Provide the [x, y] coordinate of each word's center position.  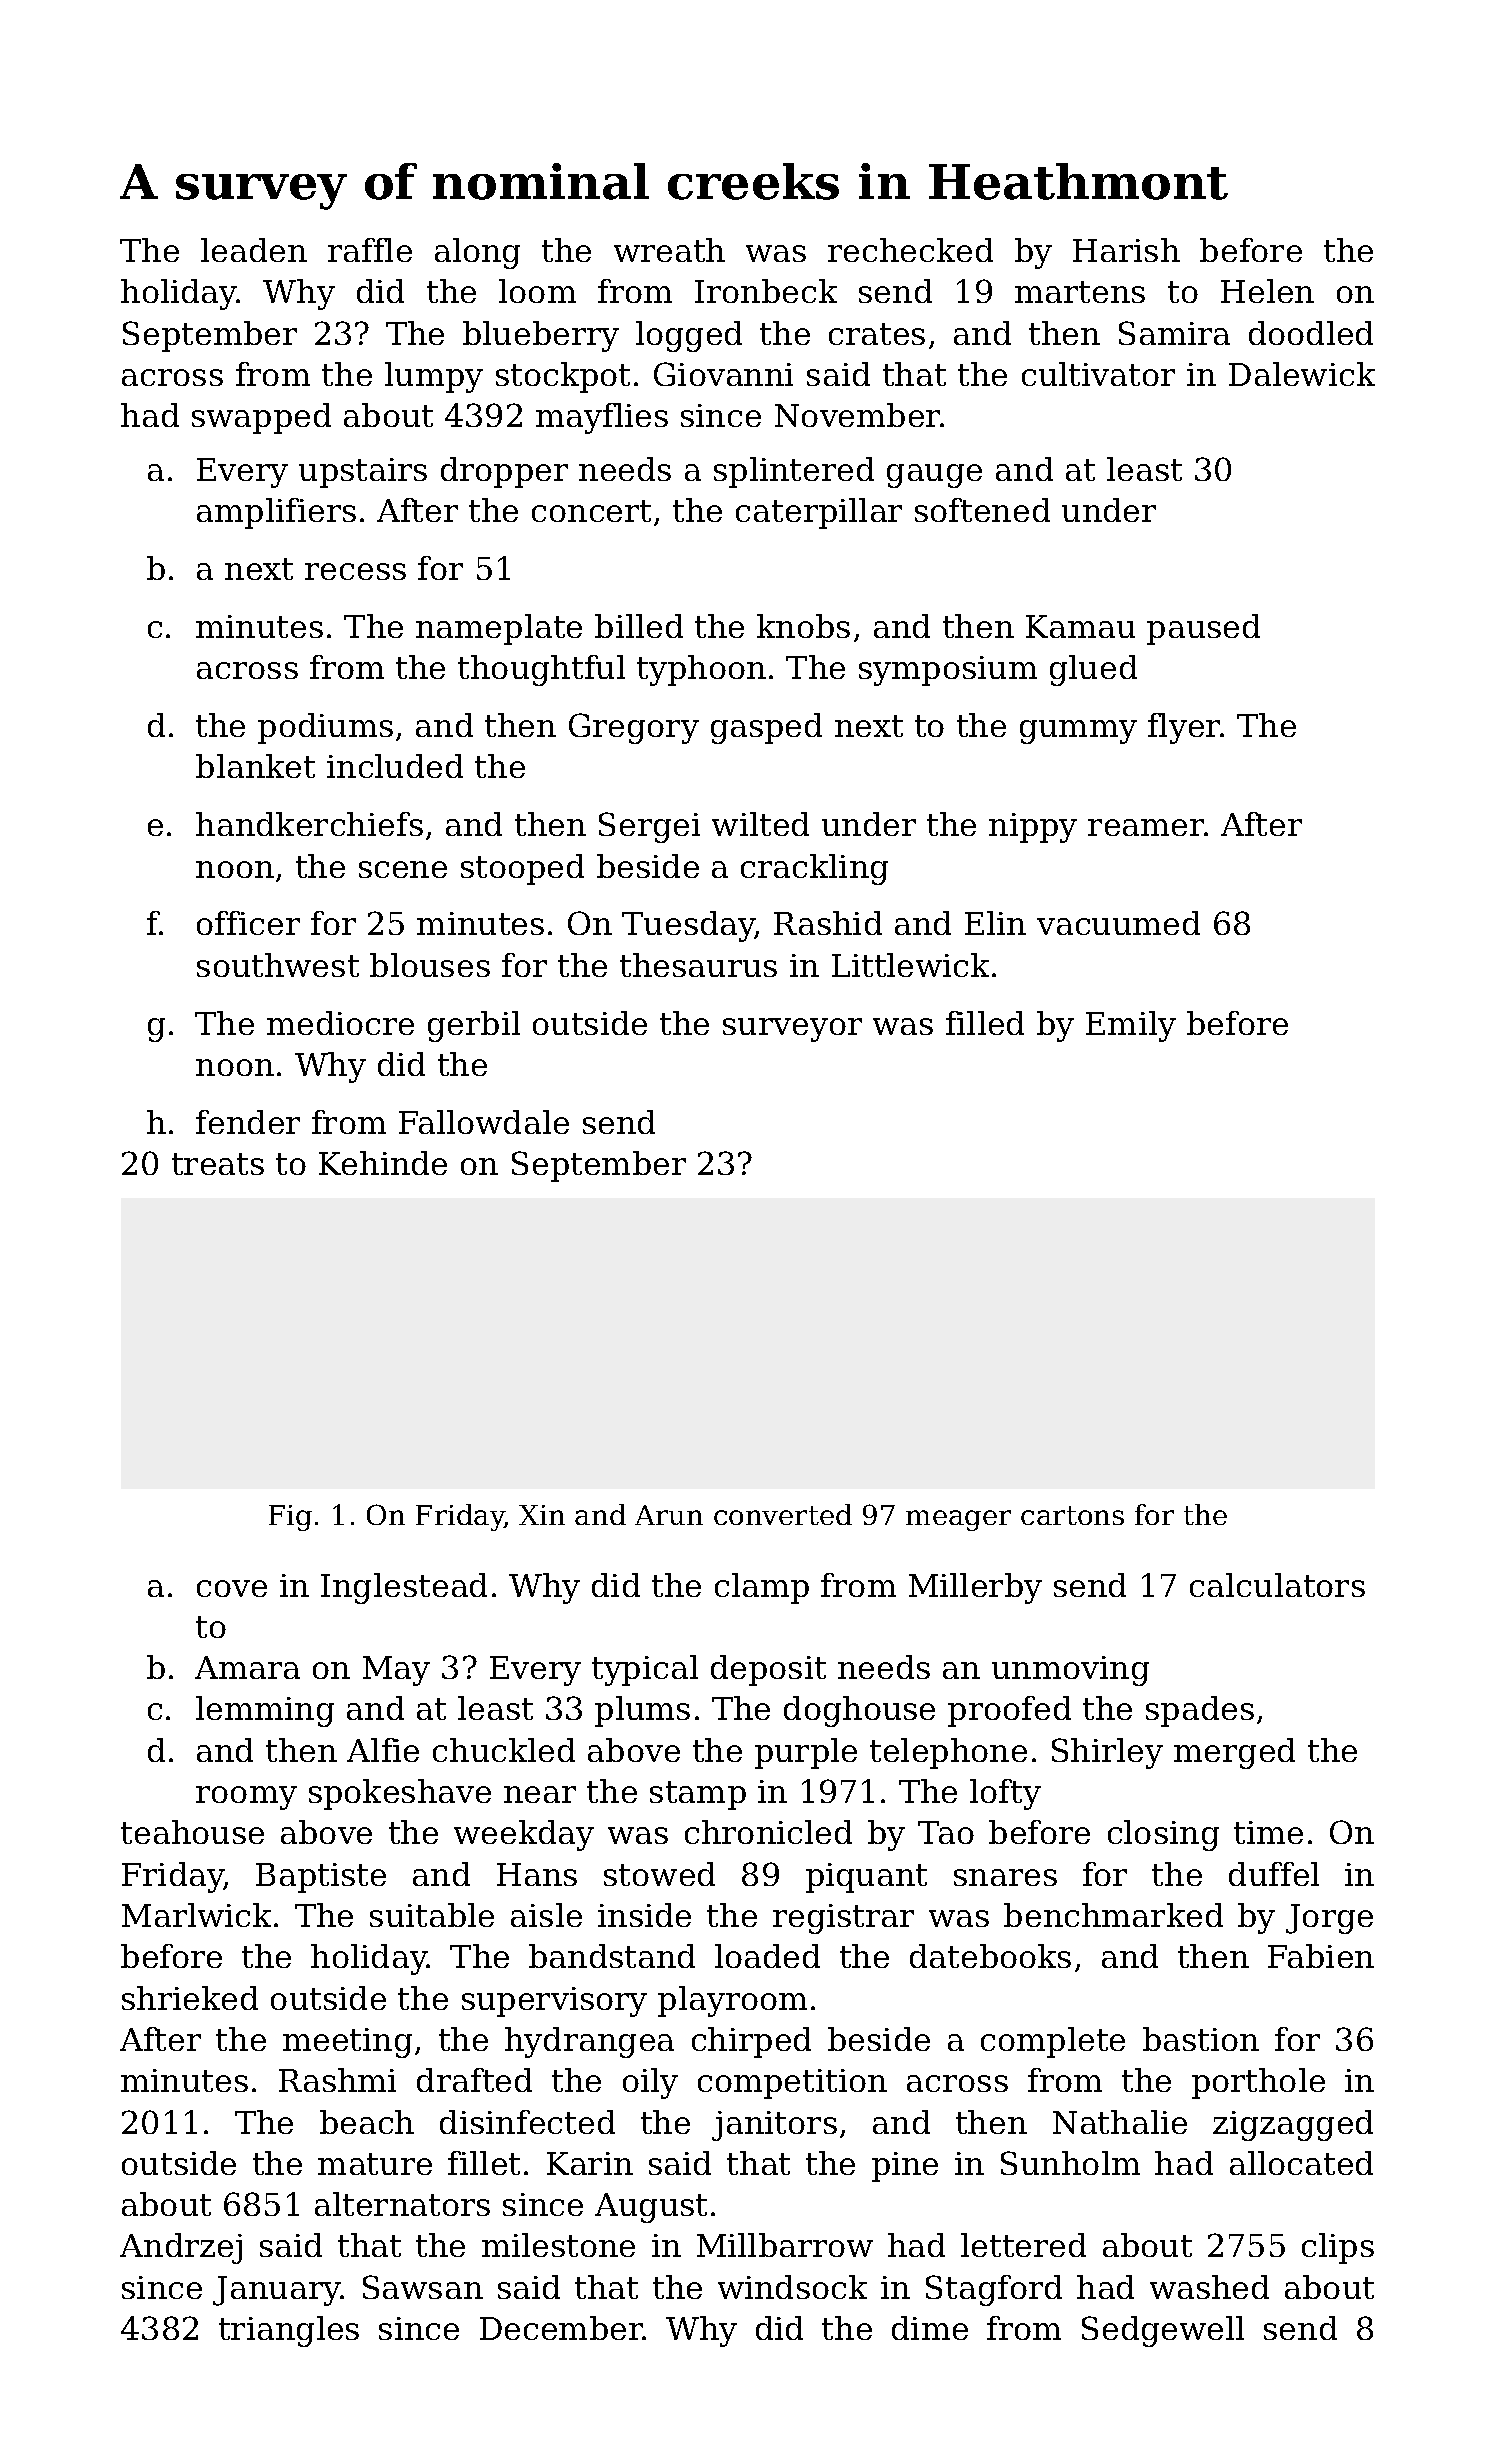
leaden [254, 250]
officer [248, 923]
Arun [669, 1515]
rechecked [910, 250]
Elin [995, 923]
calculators [1277, 1585]
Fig [290, 1518]
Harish [1126, 250]
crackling [814, 869]
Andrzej [181, 2248]
